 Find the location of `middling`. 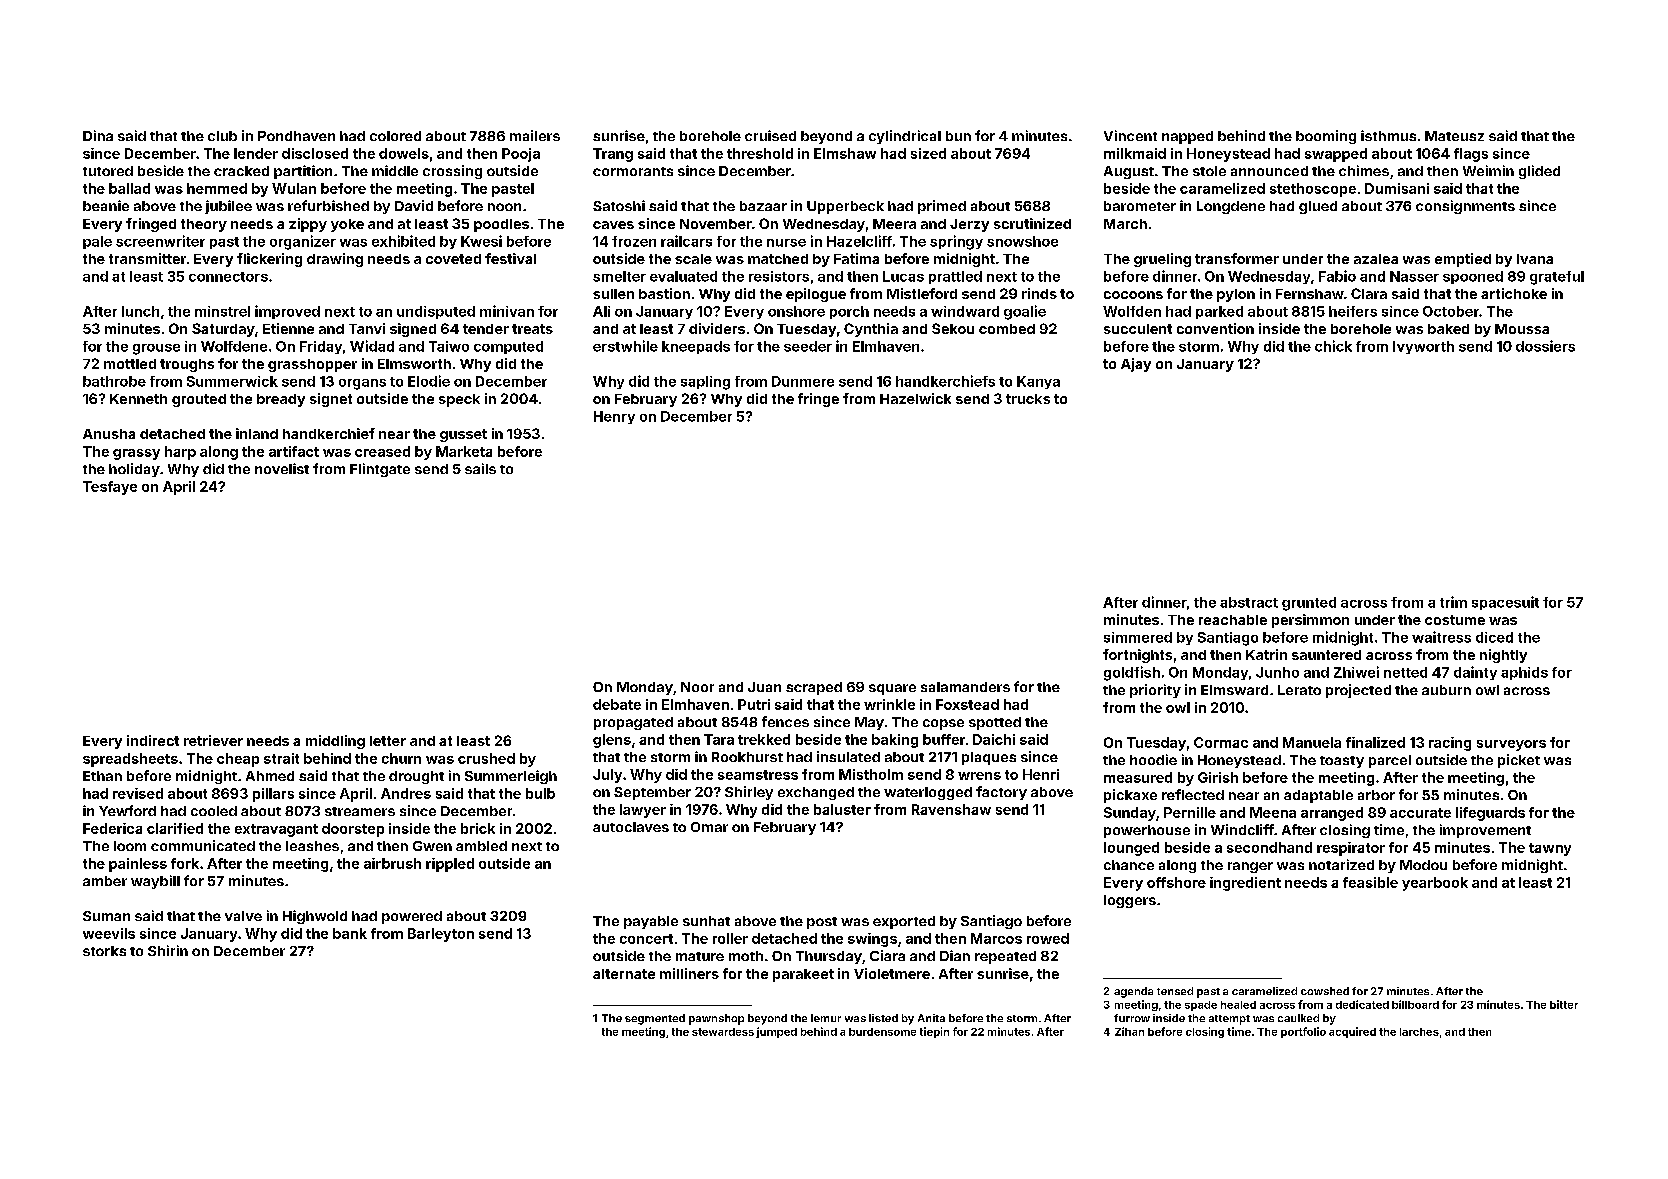

middling is located at coordinates (335, 742).
